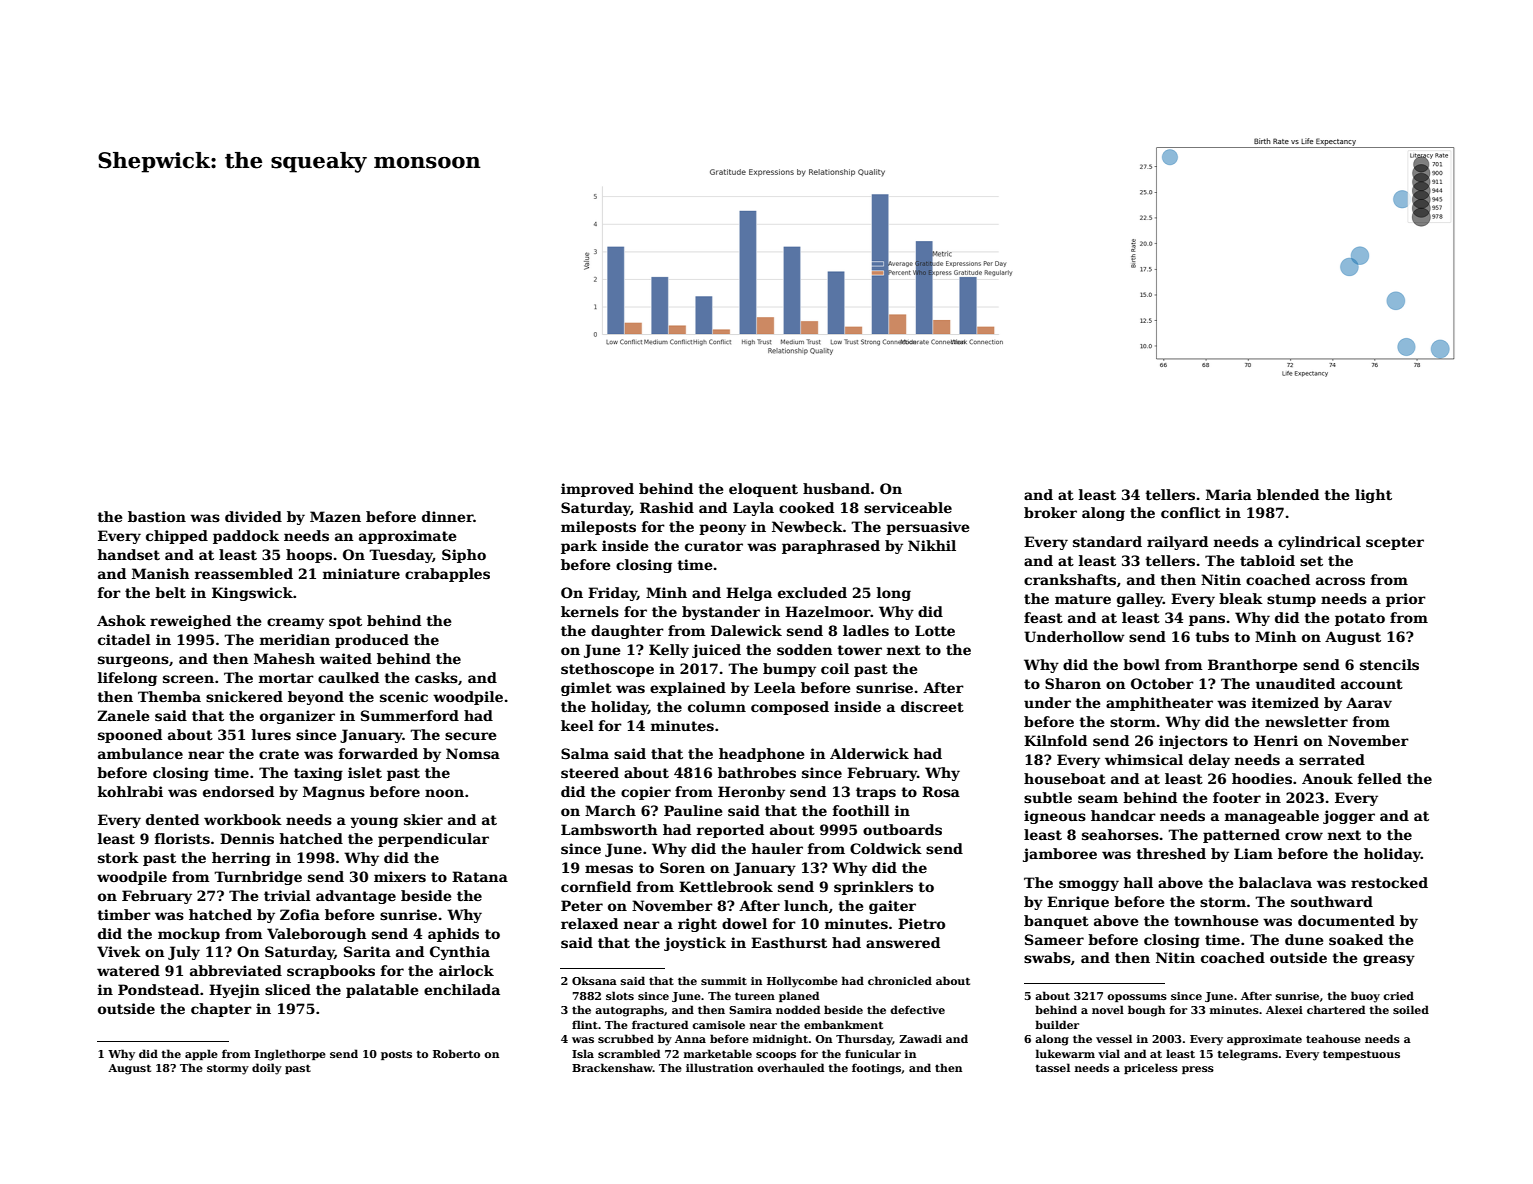 Image resolution: width=1533 pixels, height=1184 pixels. Describe the element at coordinates (378, 753) in the screenshot. I see `forwarded` at that location.
